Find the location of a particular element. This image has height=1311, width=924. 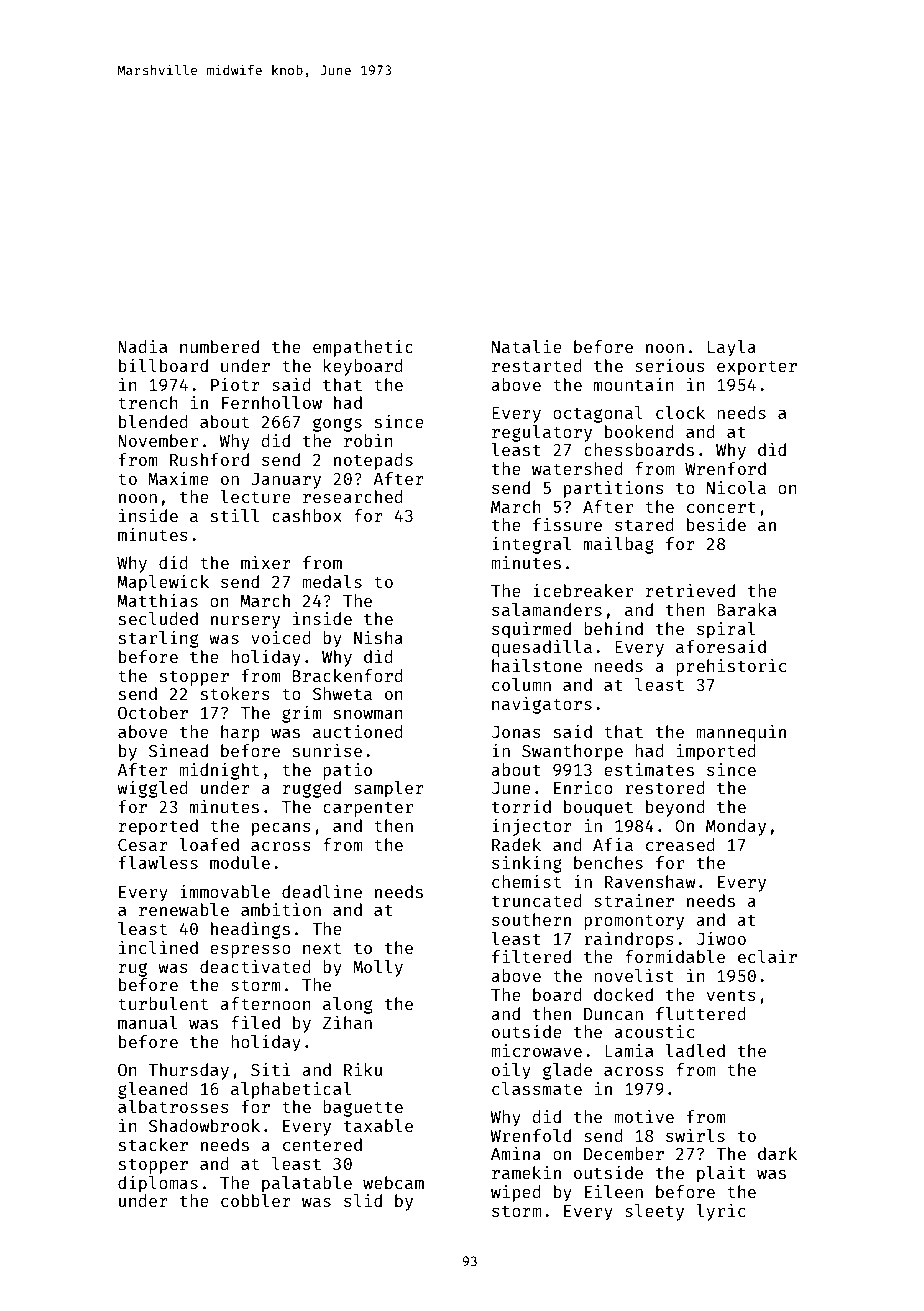

sleety is located at coordinates (654, 1212).
